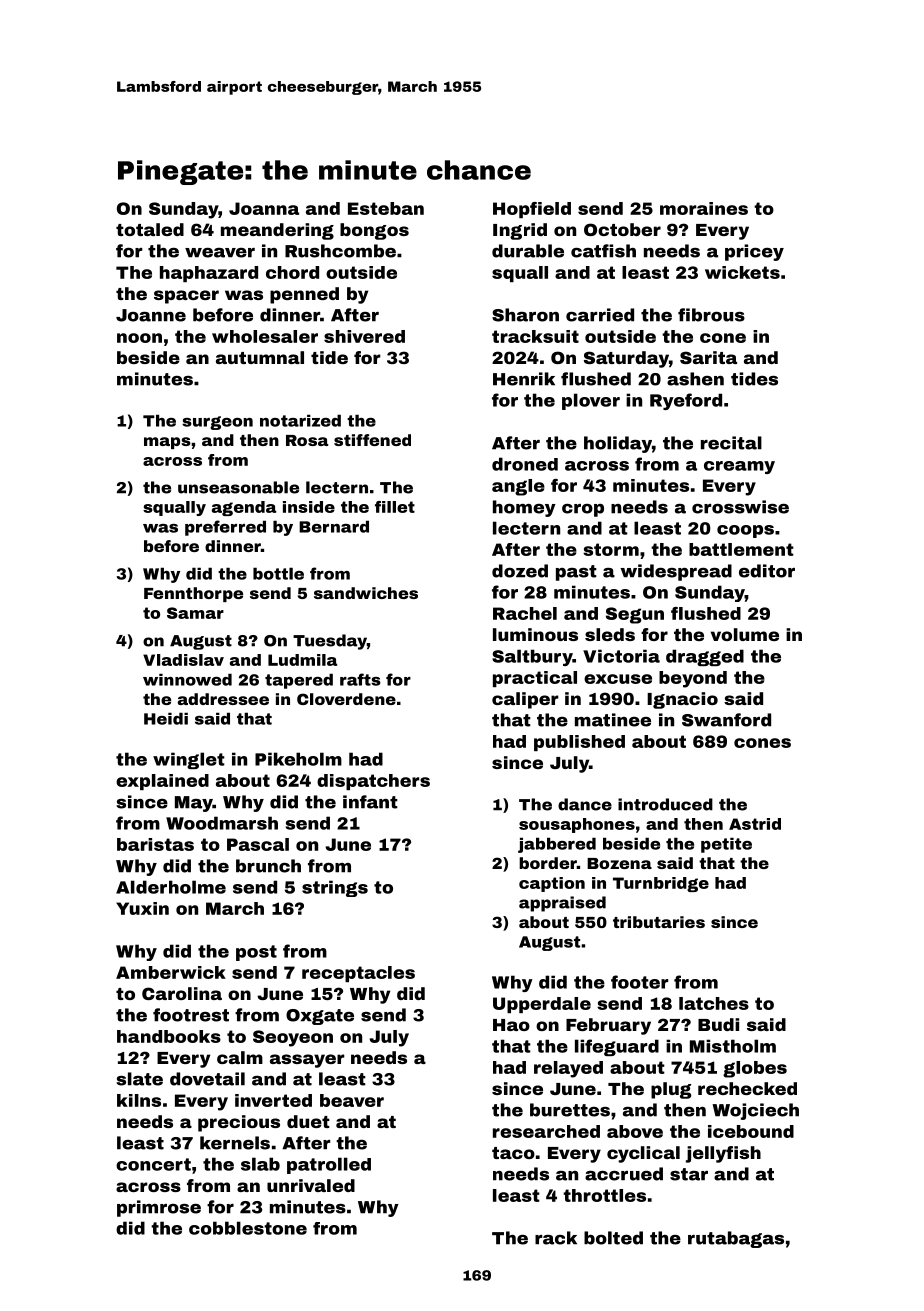 The width and height of the screenshot is (924, 1311). Describe the element at coordinates (513, 1153) in the screenshot. I see `taco` at that location.
